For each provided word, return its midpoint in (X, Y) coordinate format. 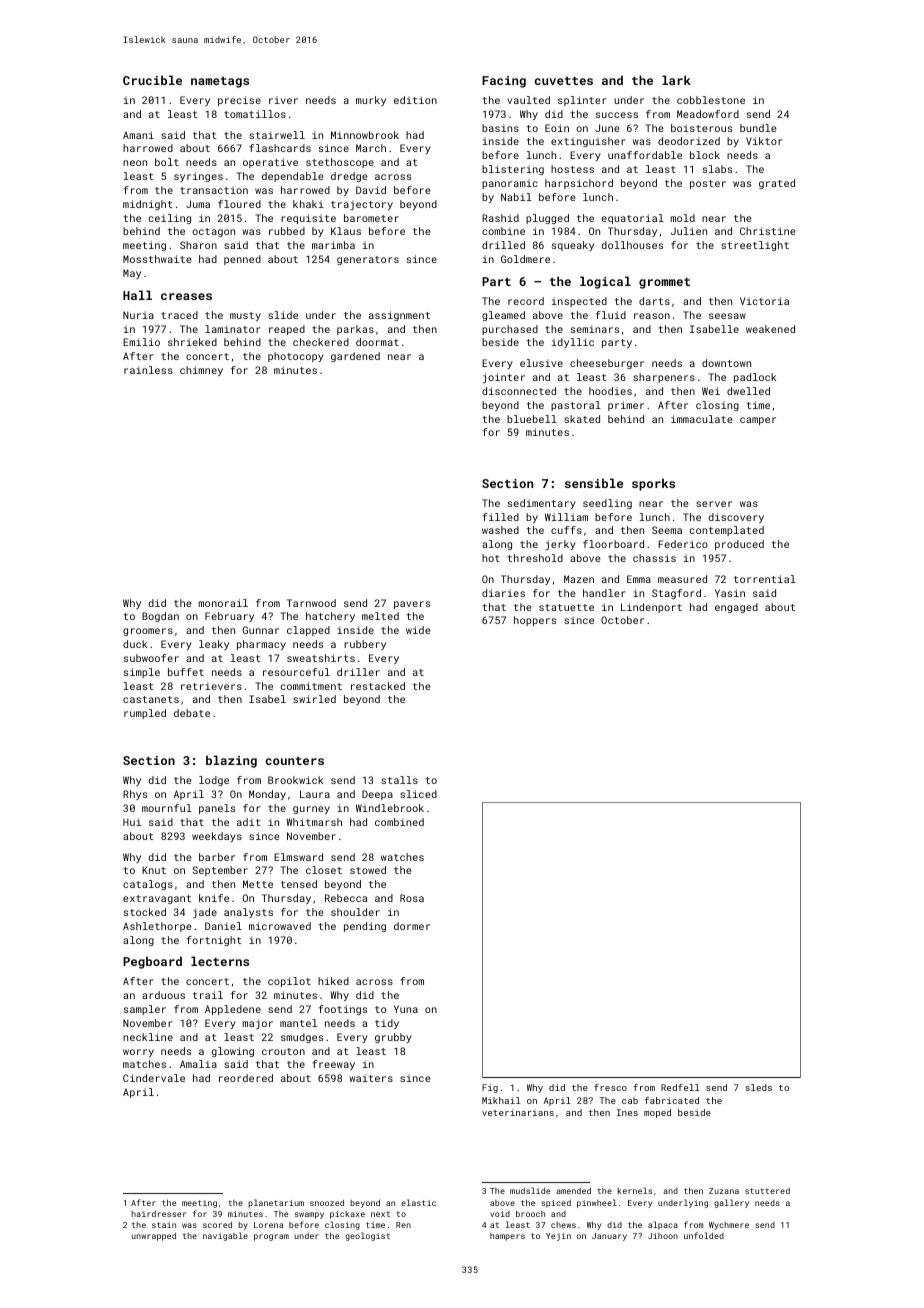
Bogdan (160, 617)
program (271, 1237)
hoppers (535, 621)
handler (604, 593)
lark (676, 80)
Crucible (152, 80)
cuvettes (563, 81)
